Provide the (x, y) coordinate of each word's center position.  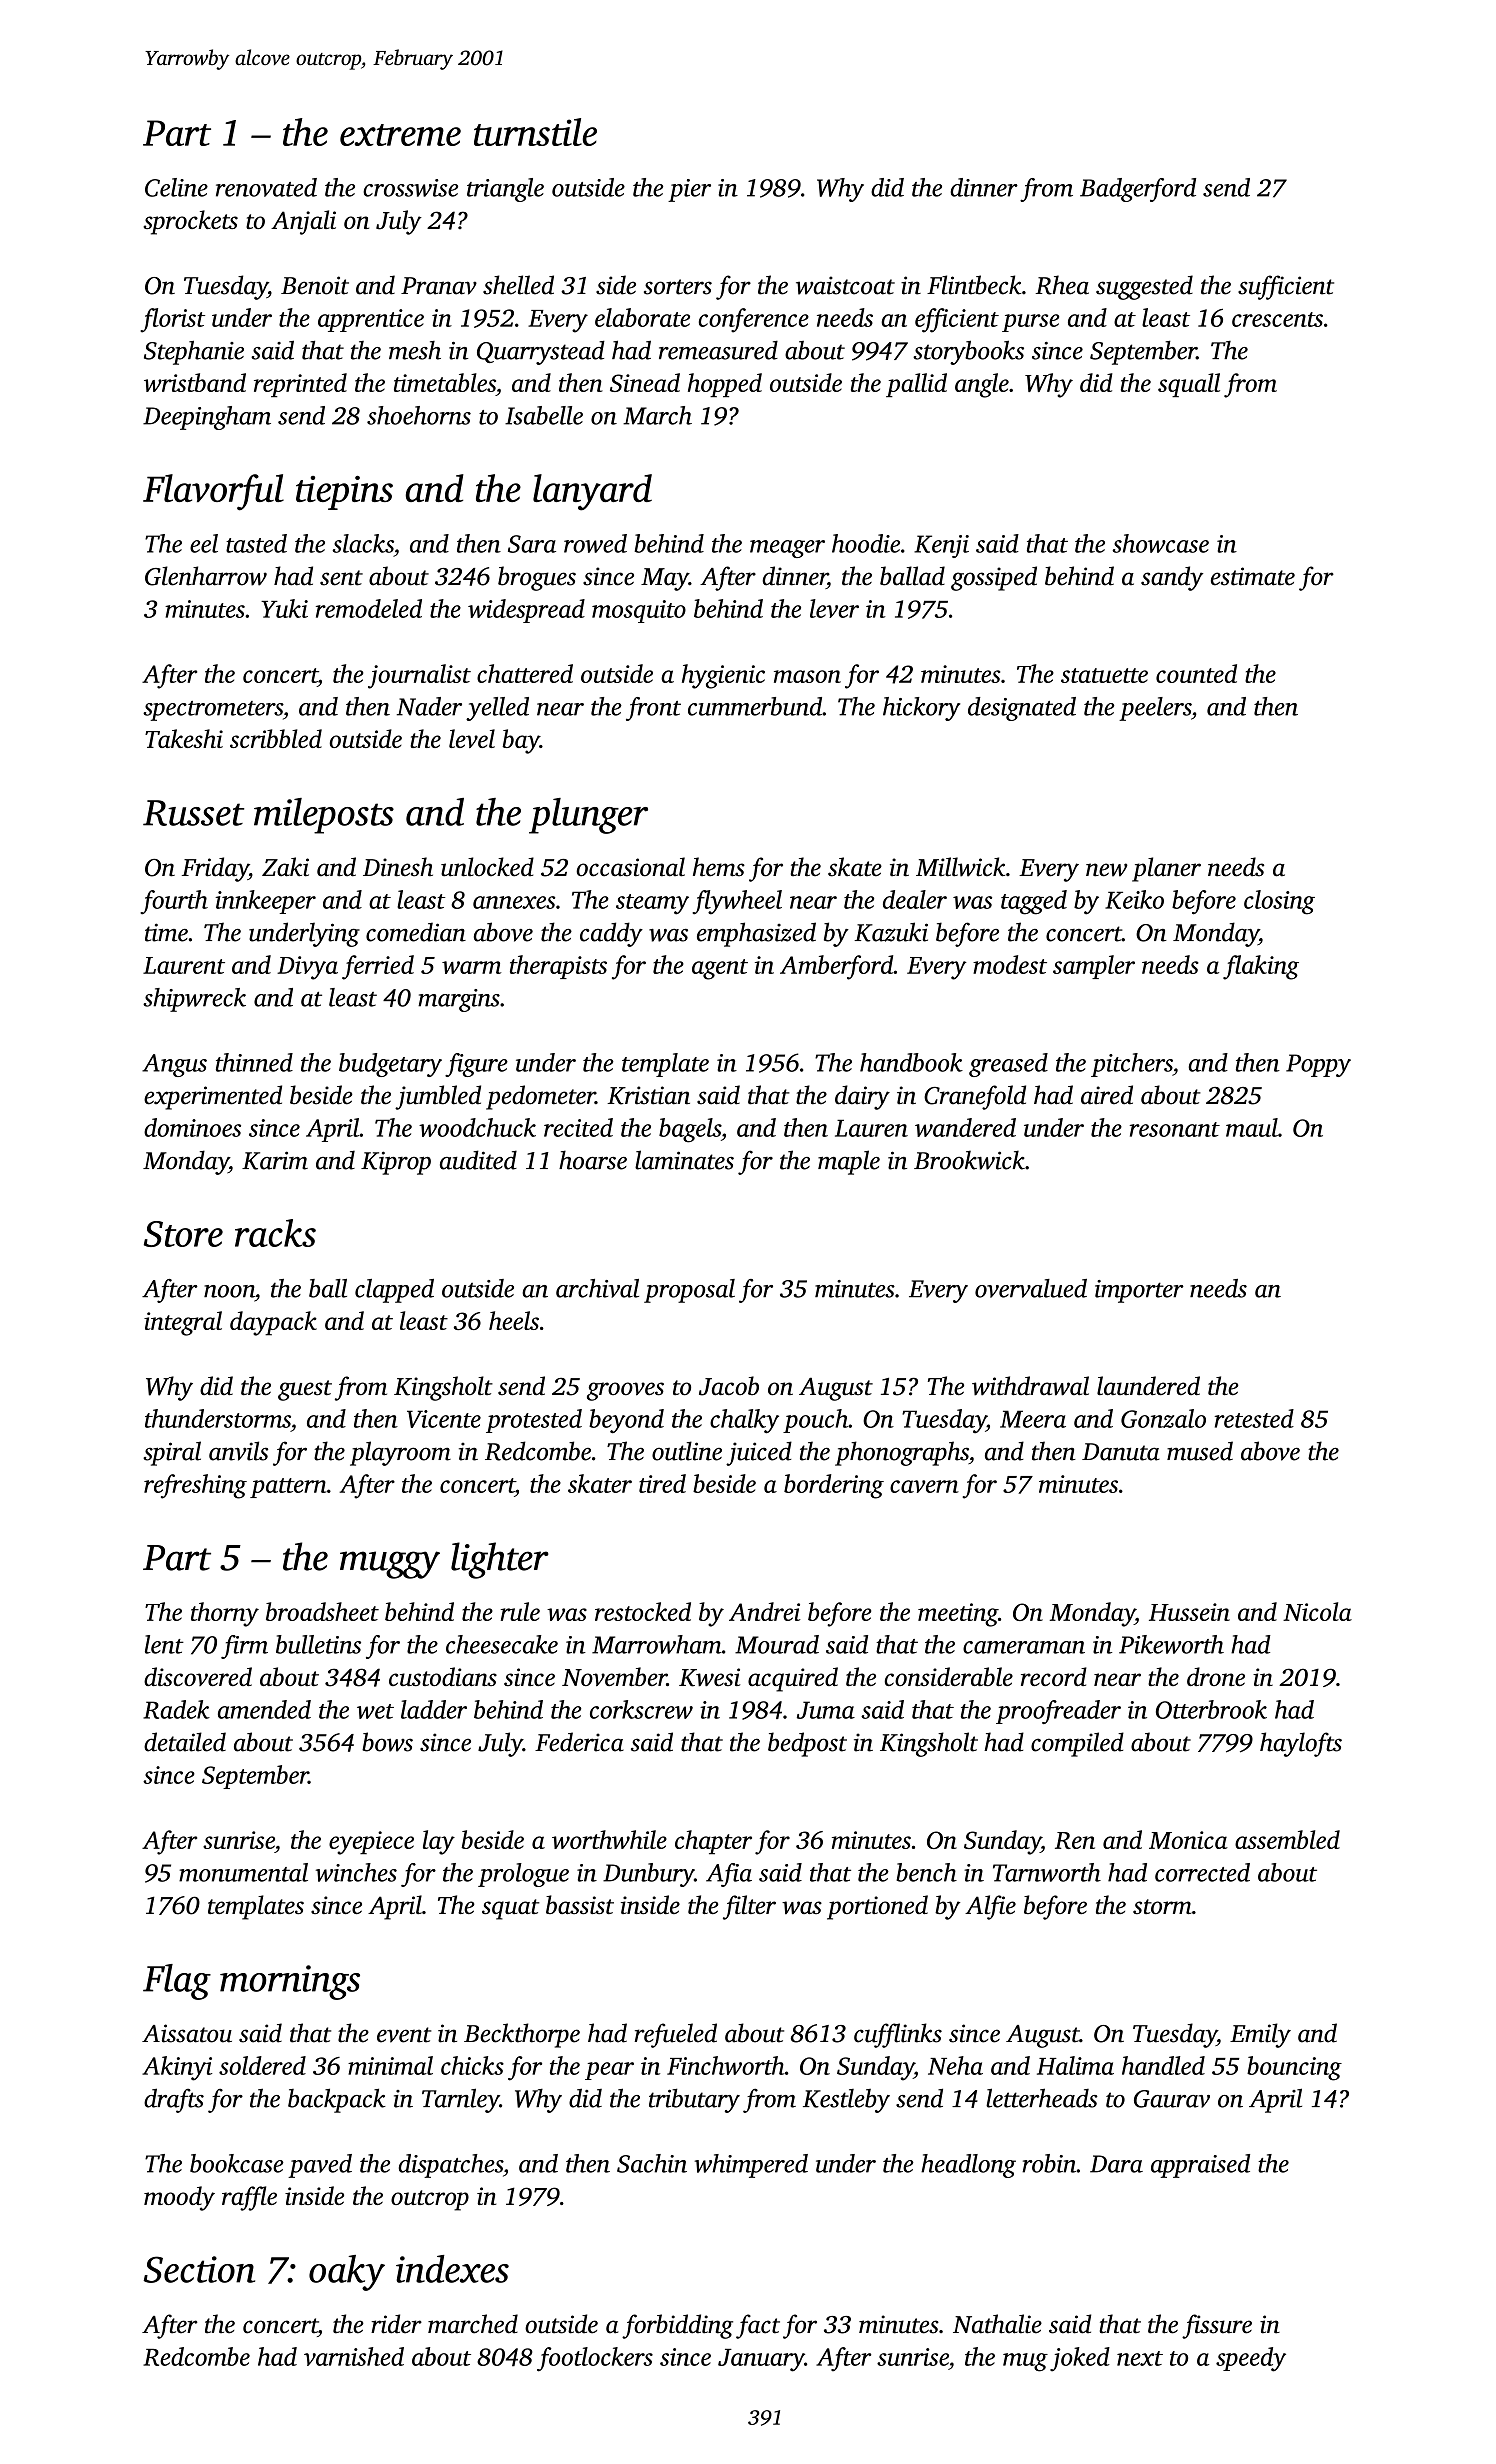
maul (1252, 1127)
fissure (1217, 2326)
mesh (415, 350)
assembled (1287, 1839)
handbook (911, 1062)
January (761, 2360)
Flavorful (213, 492)
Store (183, 1234)
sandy (1172, 578)
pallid (916, 385)
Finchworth (726, 2065)
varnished (354, 2356)
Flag (177, 1982)
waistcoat (845, 285)
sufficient (1286, 287)
